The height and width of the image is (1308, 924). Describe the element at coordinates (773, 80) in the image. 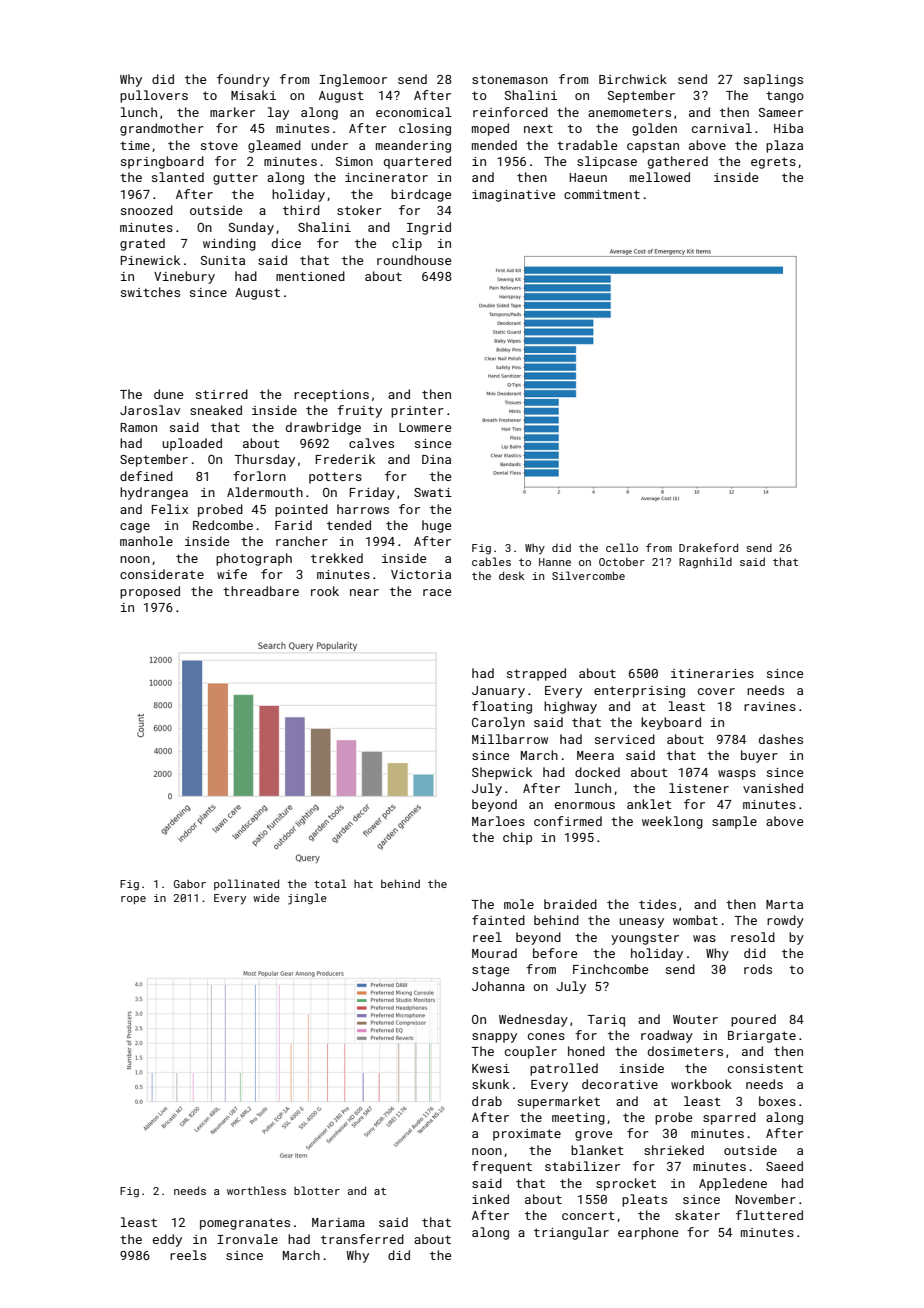

I see `saplings` at that location.
